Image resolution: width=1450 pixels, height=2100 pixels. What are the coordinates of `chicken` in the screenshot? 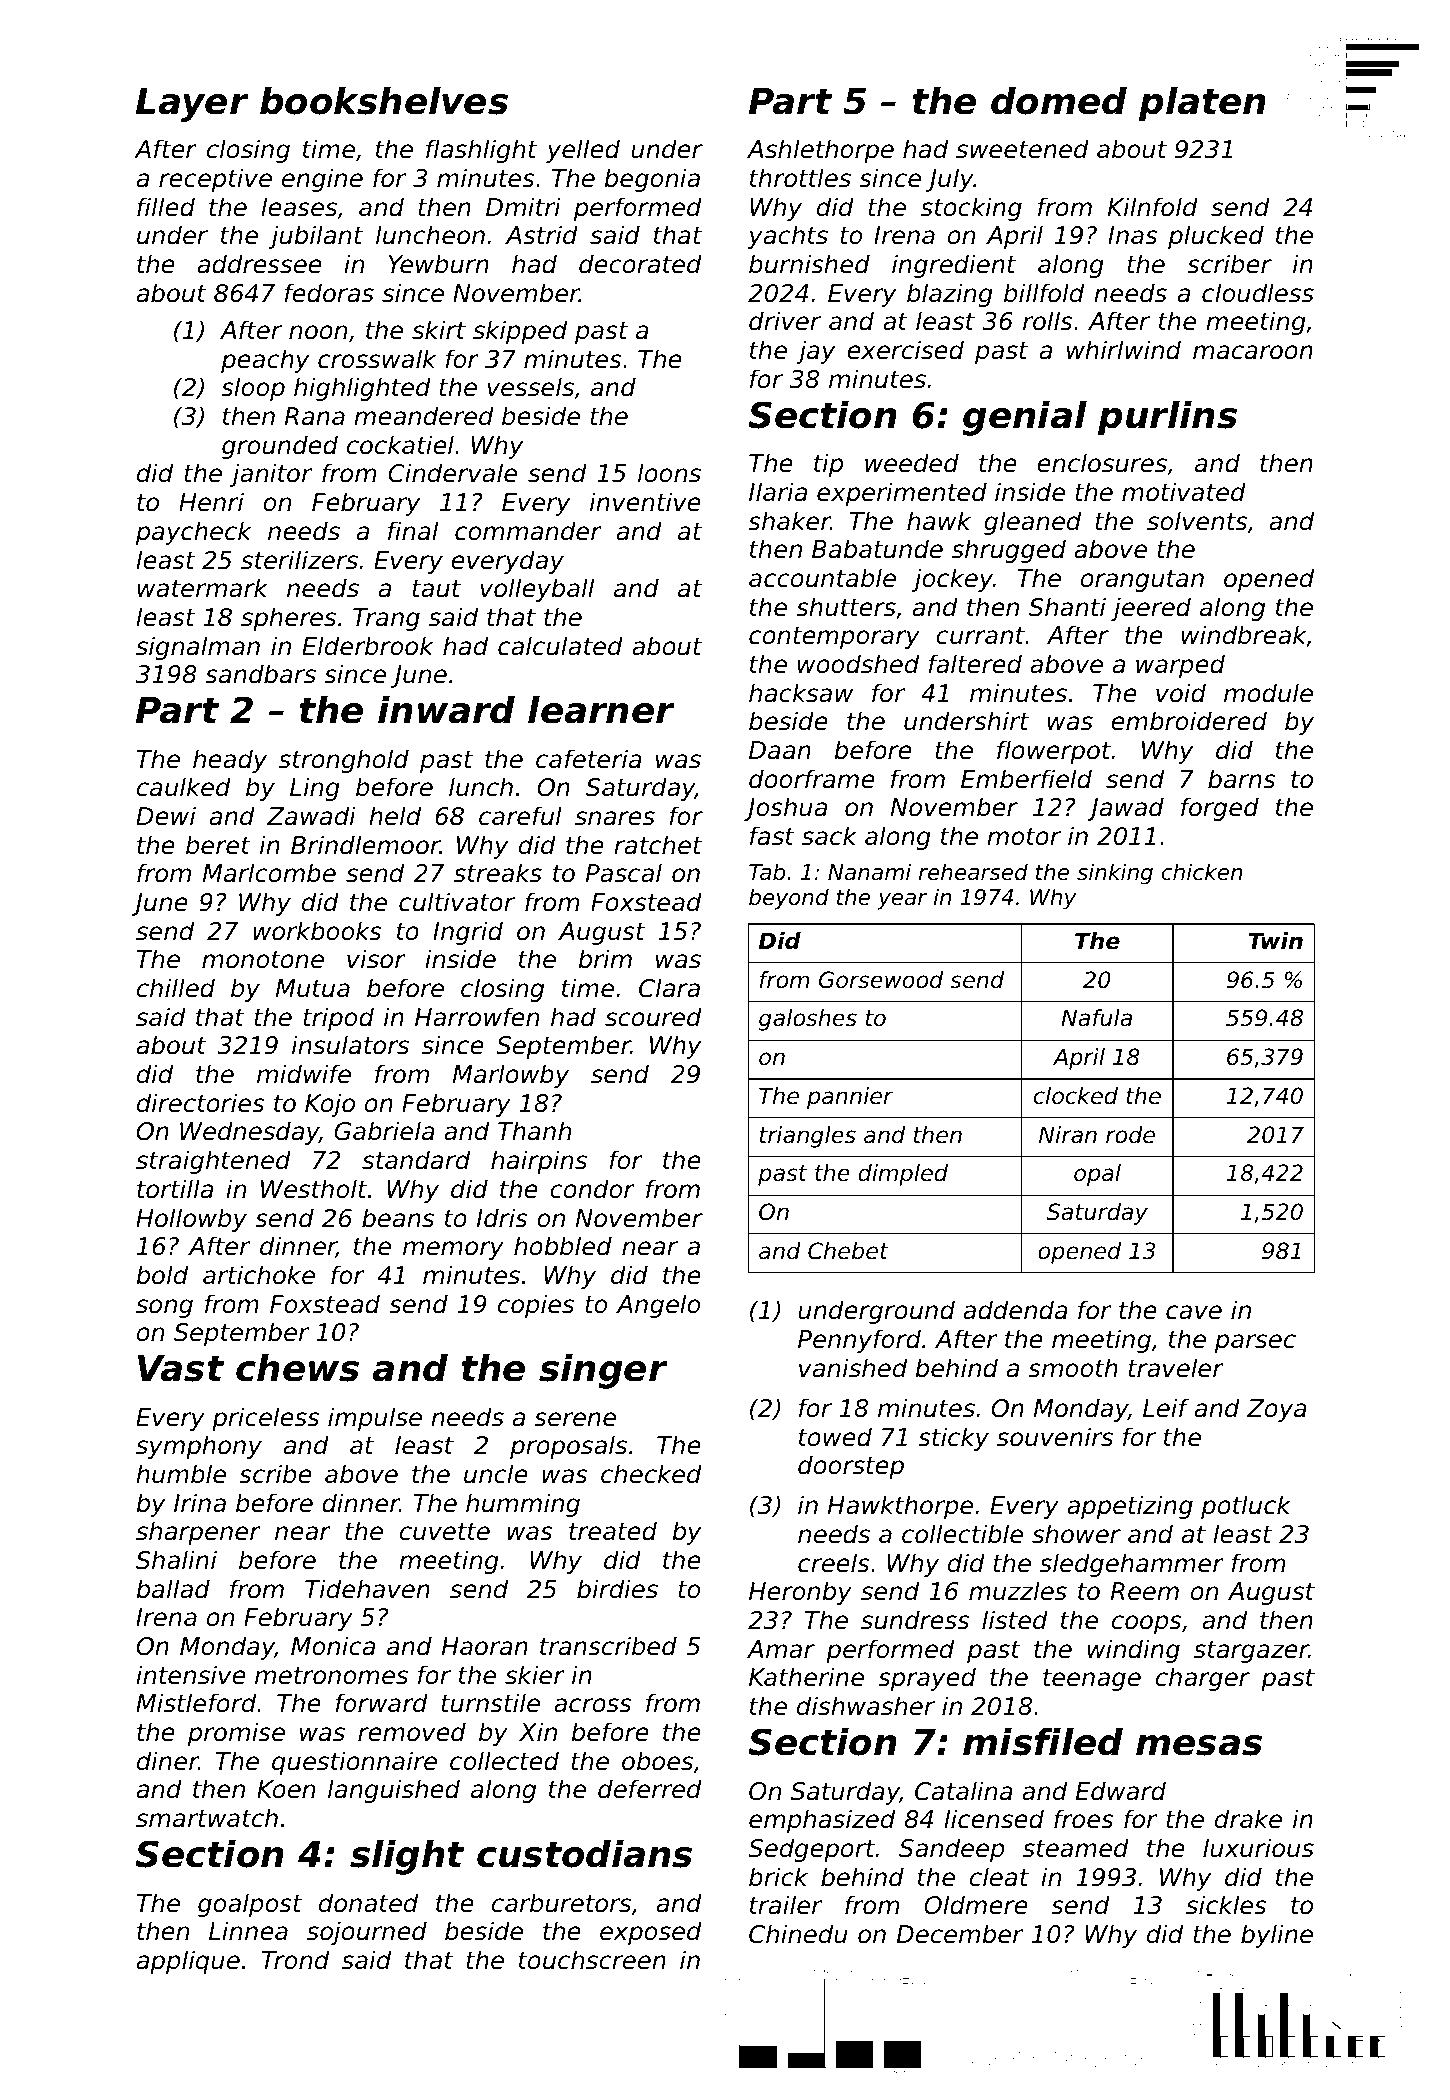 It's located at (1202, 872).
